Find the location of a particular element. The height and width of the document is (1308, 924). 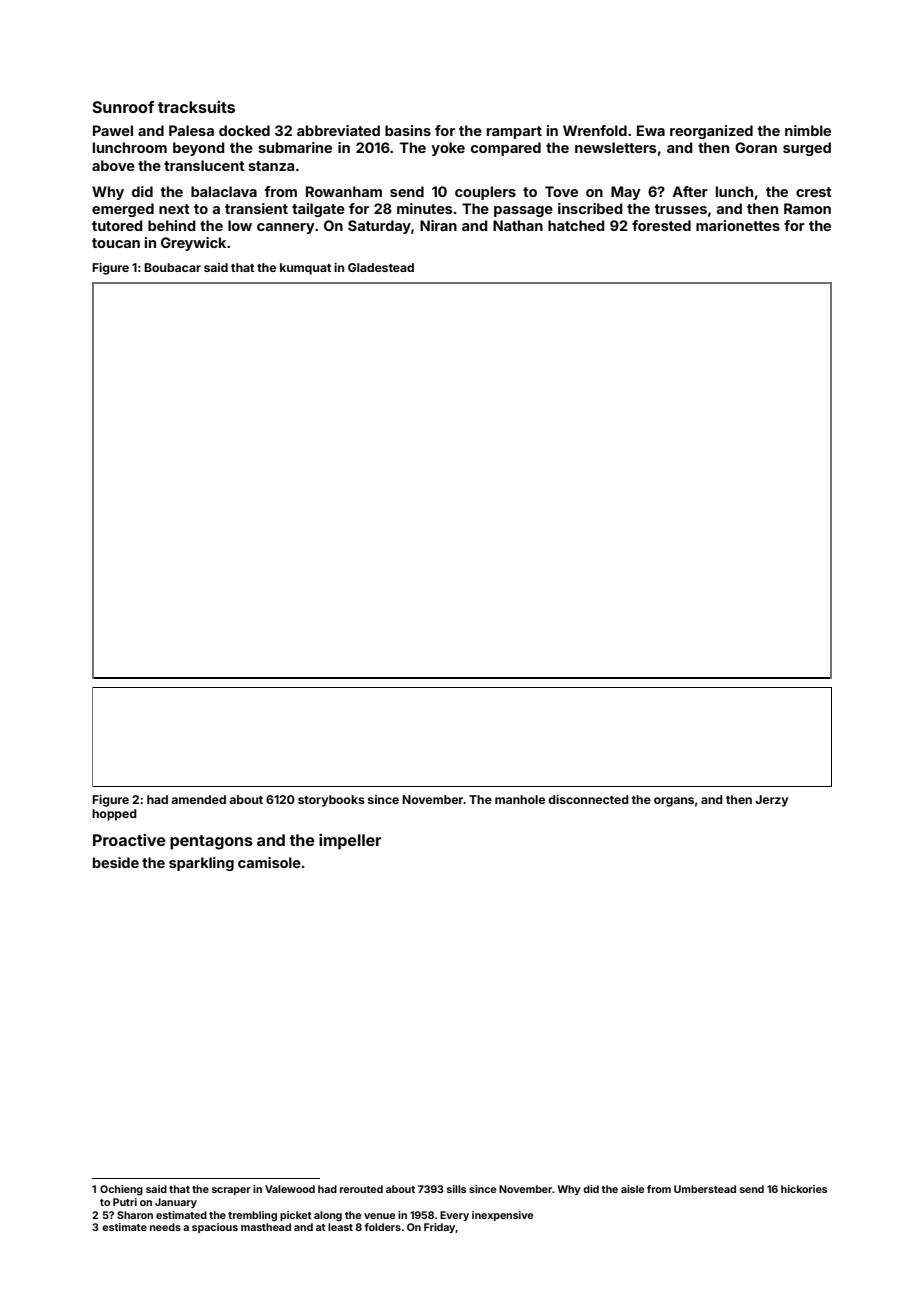

Sunroof is located at coordinates (123, 107).
